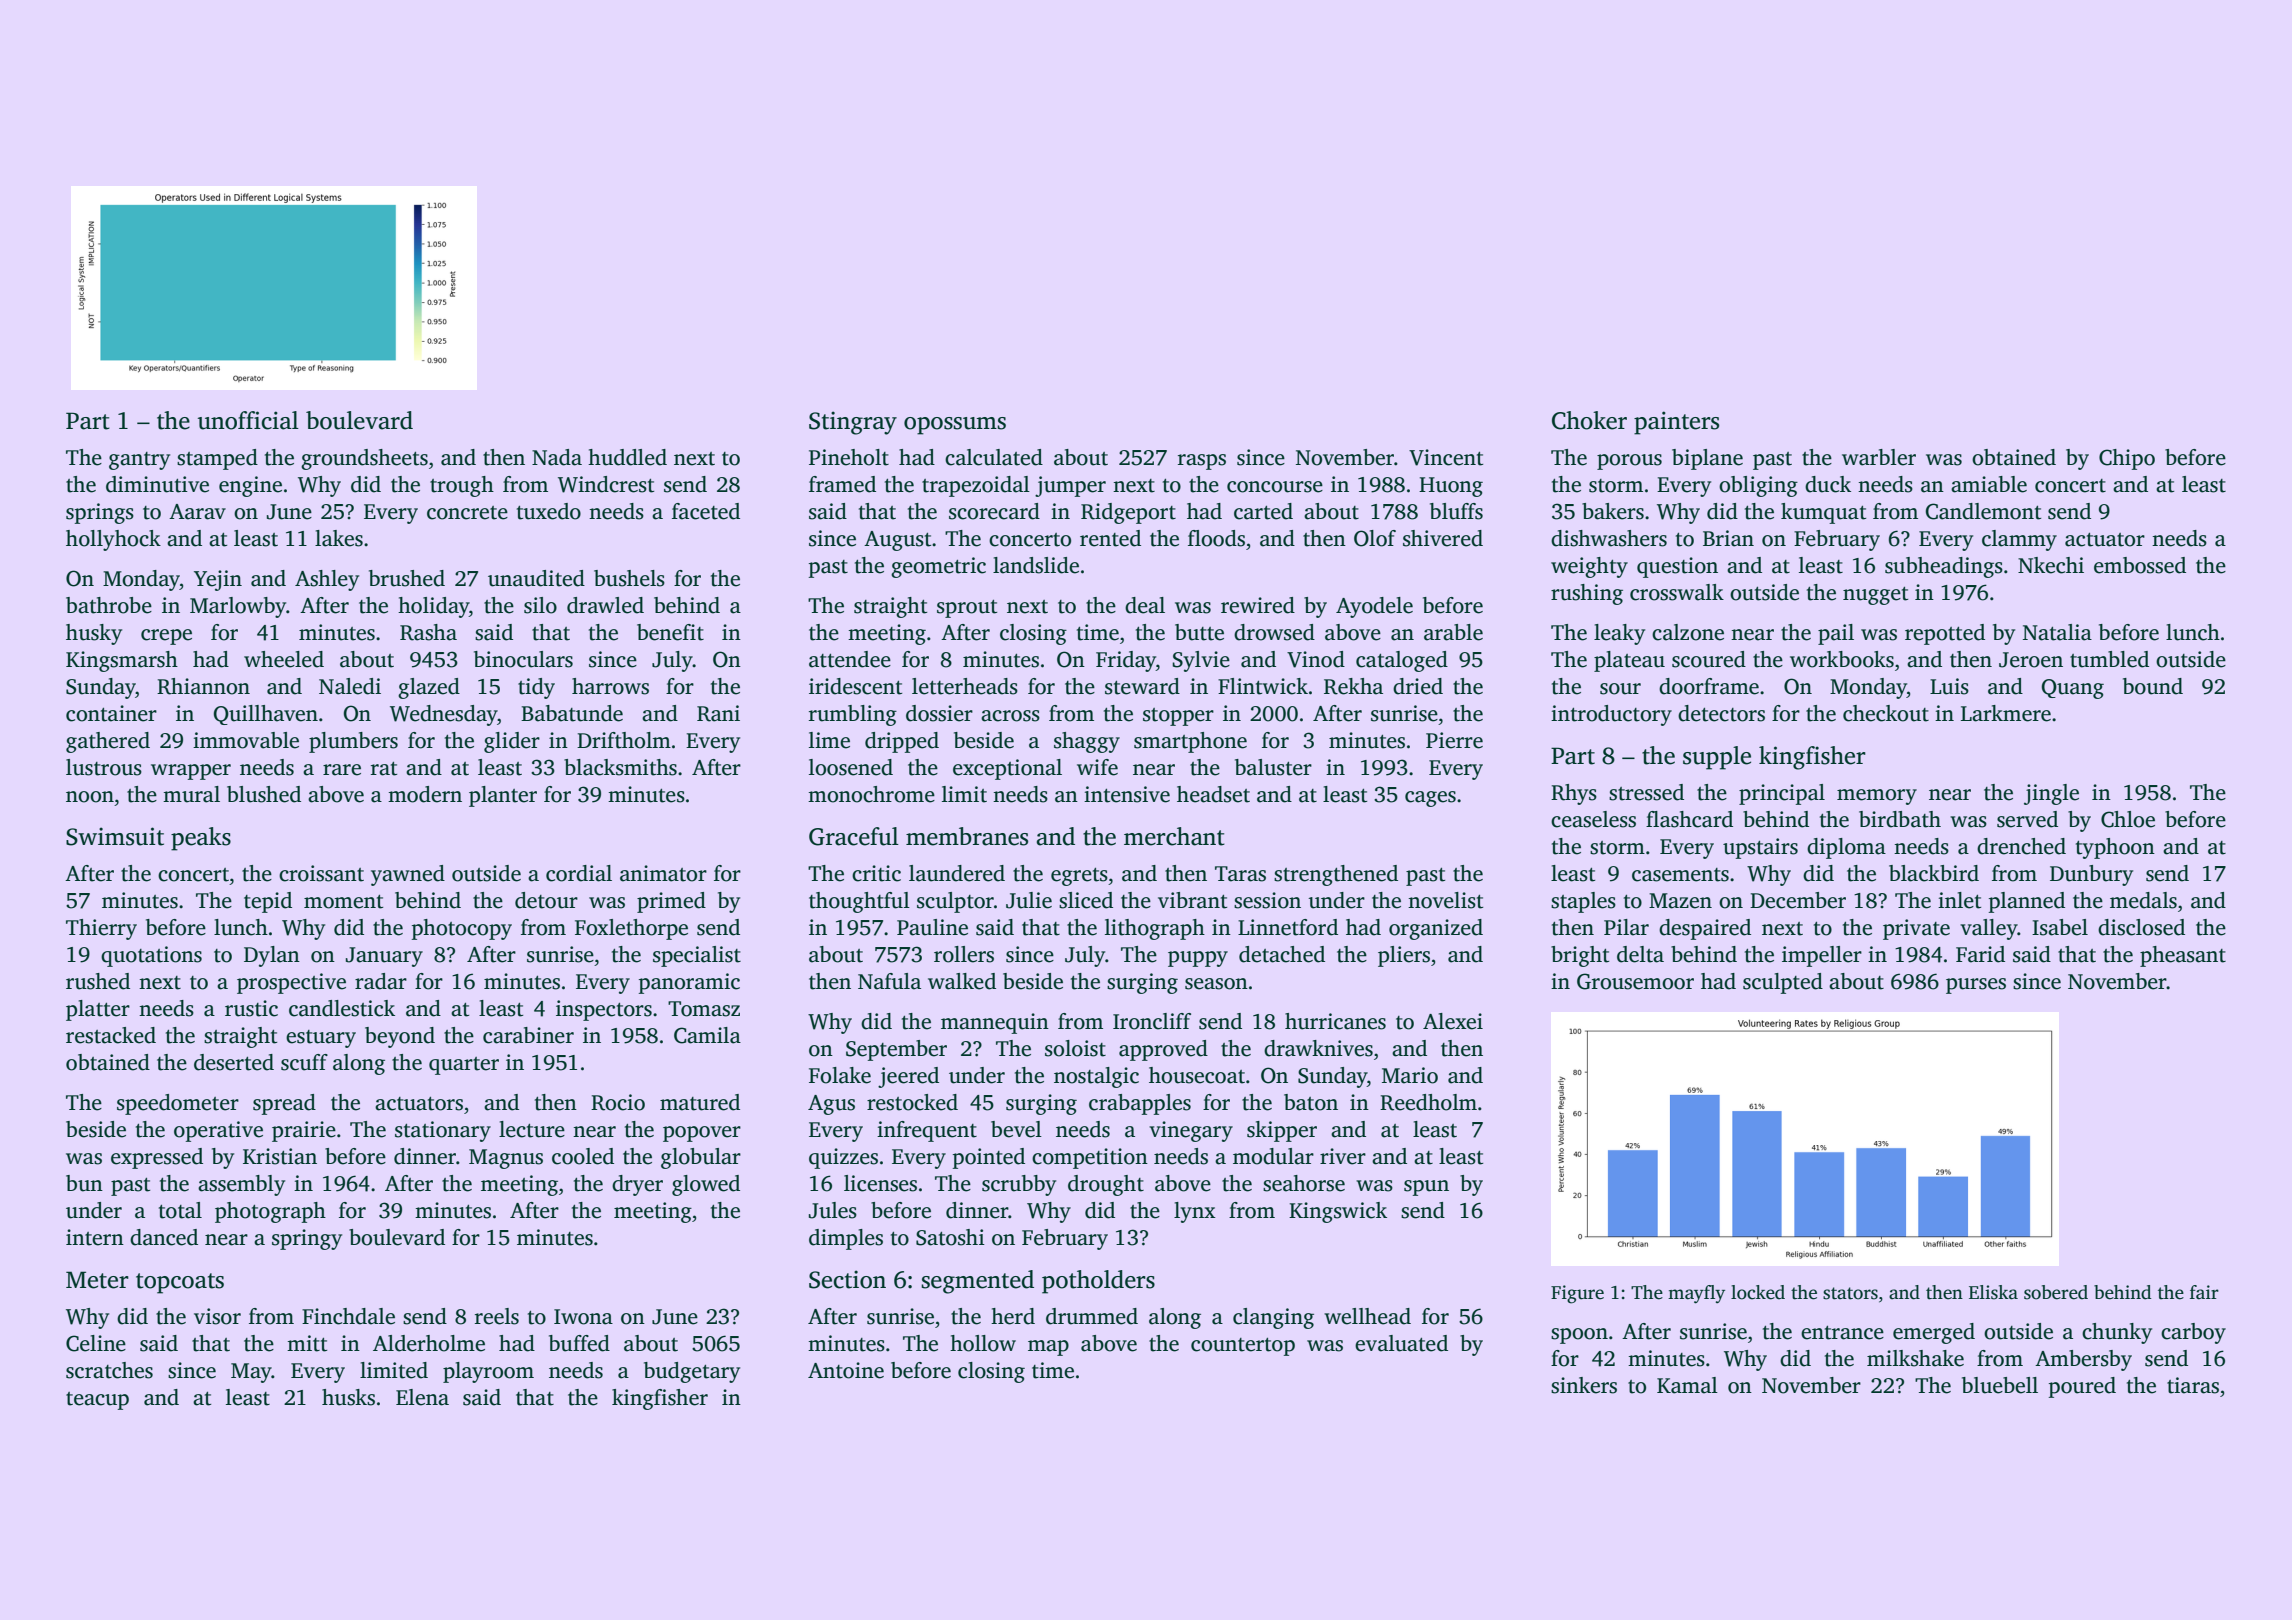  I want to click on Stingray, so click(853, 423).
